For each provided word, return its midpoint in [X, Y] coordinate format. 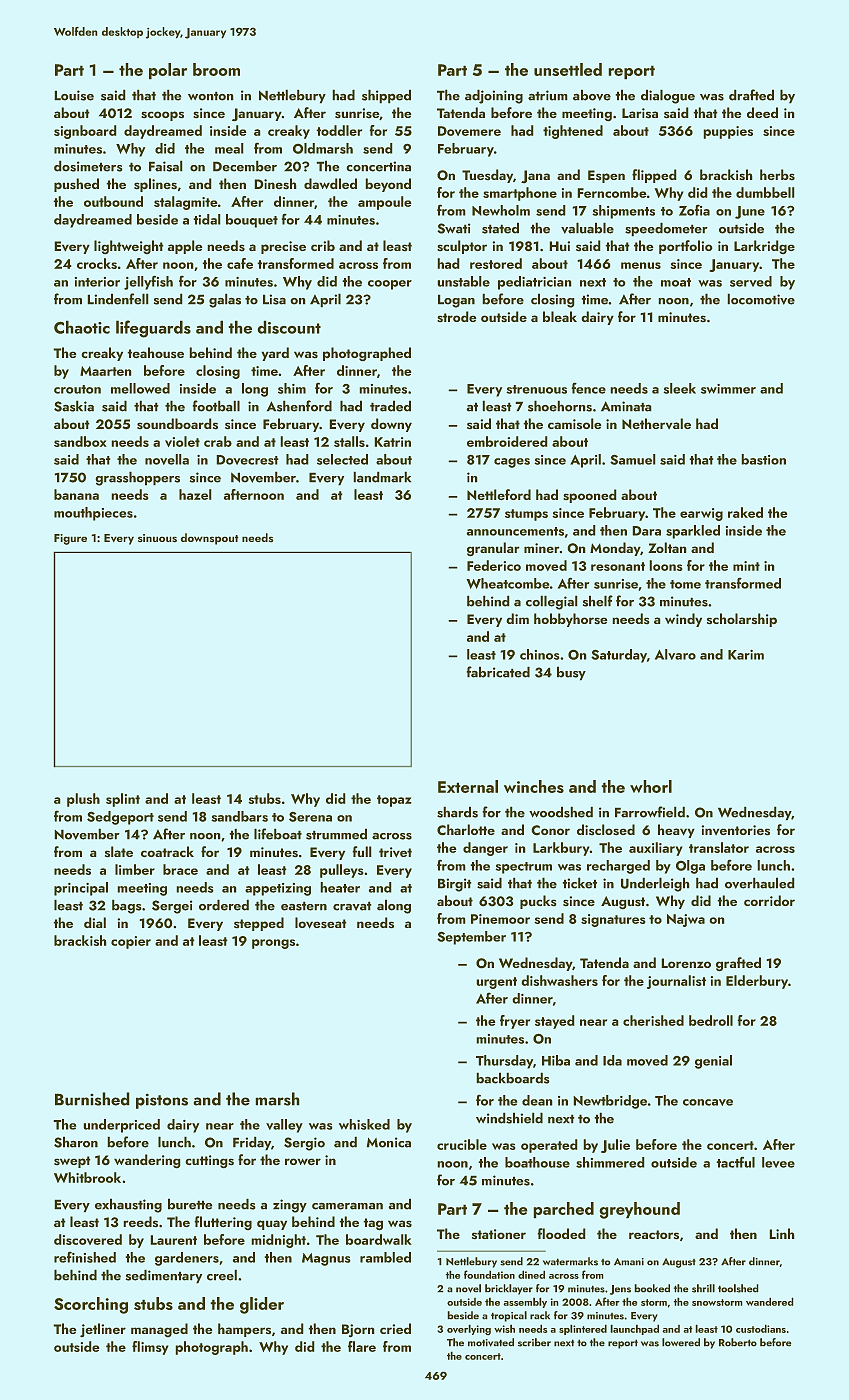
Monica [389, 1142]
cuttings [210, 1161]
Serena [310, 817]
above [592, 95]
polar [168, 71]
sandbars [240, 816]
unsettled [568, 69]
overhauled [759, 883]
